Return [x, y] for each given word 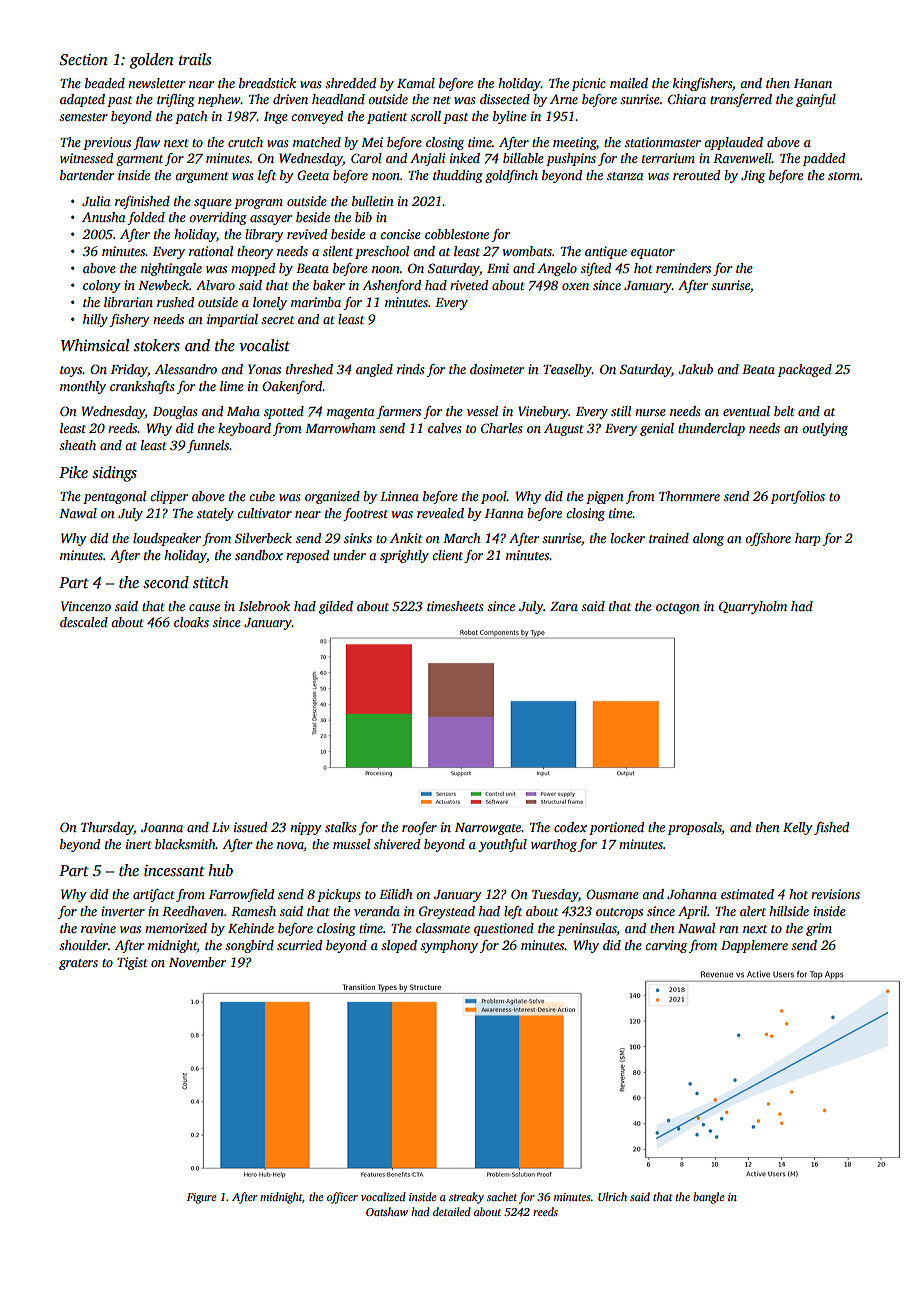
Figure [201, 1198]
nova [290, 845]
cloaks [191, 622]
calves [444, 428]
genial [657, 429]
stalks [340, 827]
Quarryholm [753, 607]
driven [290, 99]
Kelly [797, 828]
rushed [175, 302]
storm [844, 176]
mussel [351, 844]
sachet [502, 1196]
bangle [708, 1198]
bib [363, 217]
